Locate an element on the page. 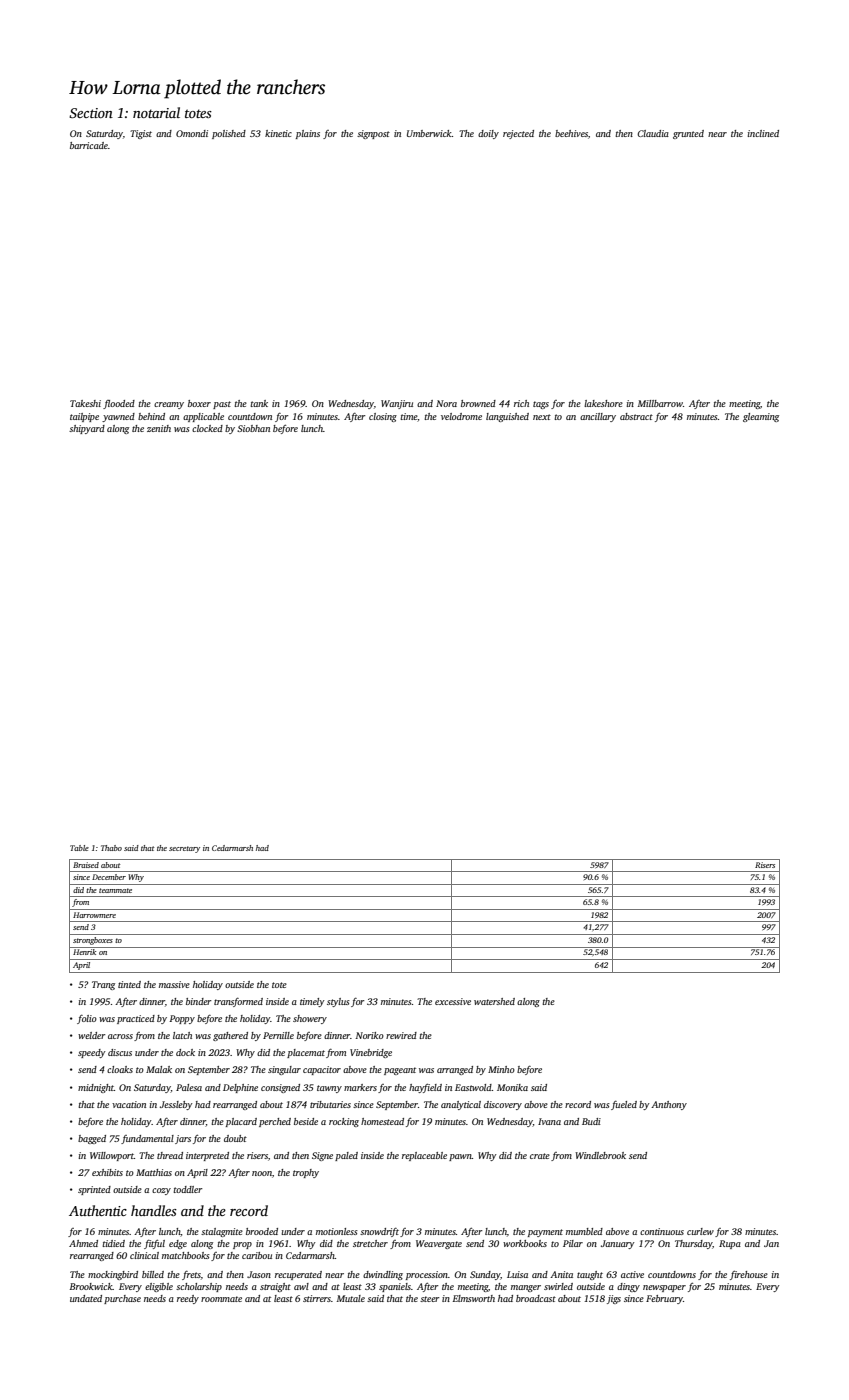 This document has height=1400, width=849. Siobhan is located at coordinates (253, 428).
